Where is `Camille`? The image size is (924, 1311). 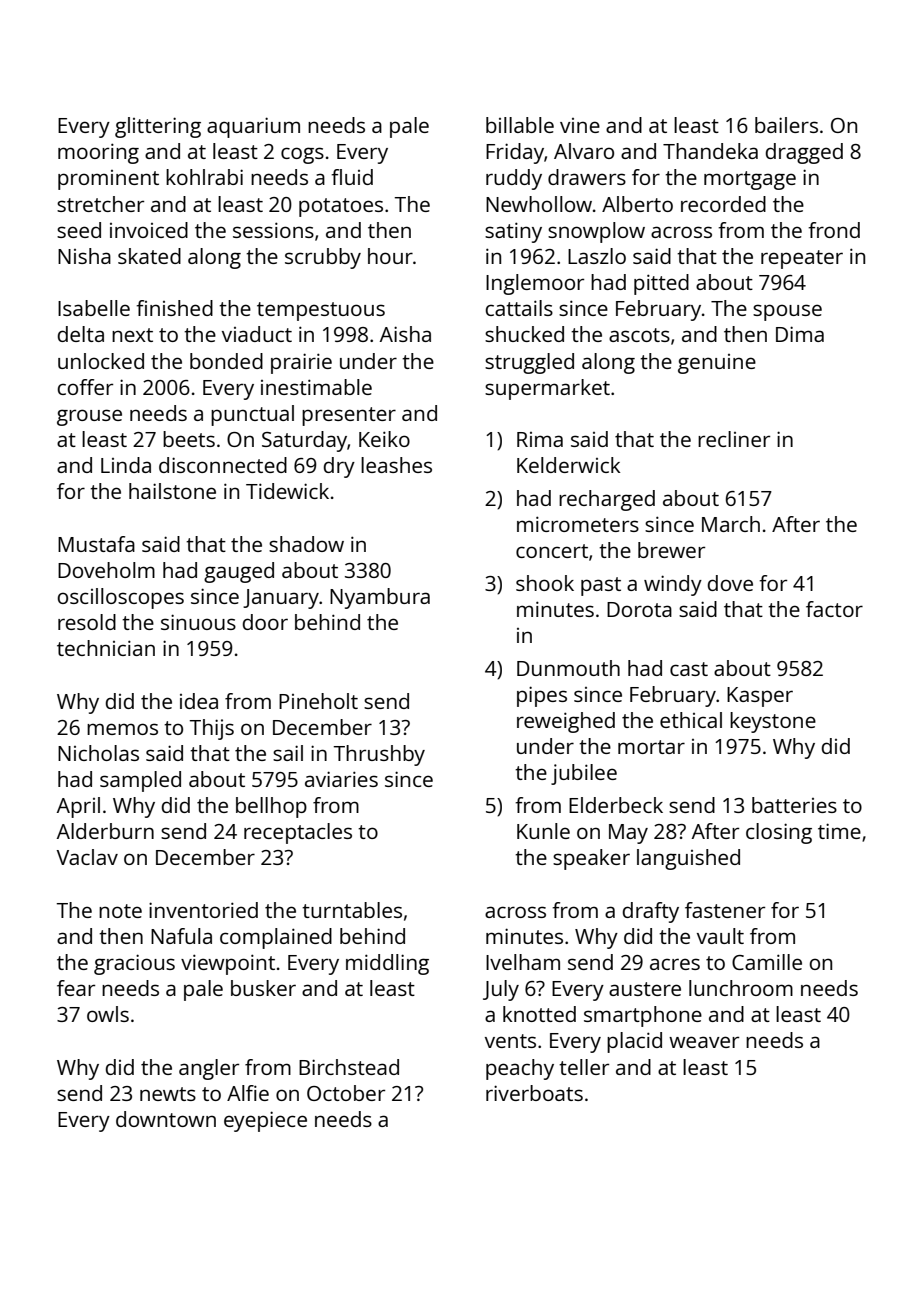
Camille is located at coordinates (767, 962).
